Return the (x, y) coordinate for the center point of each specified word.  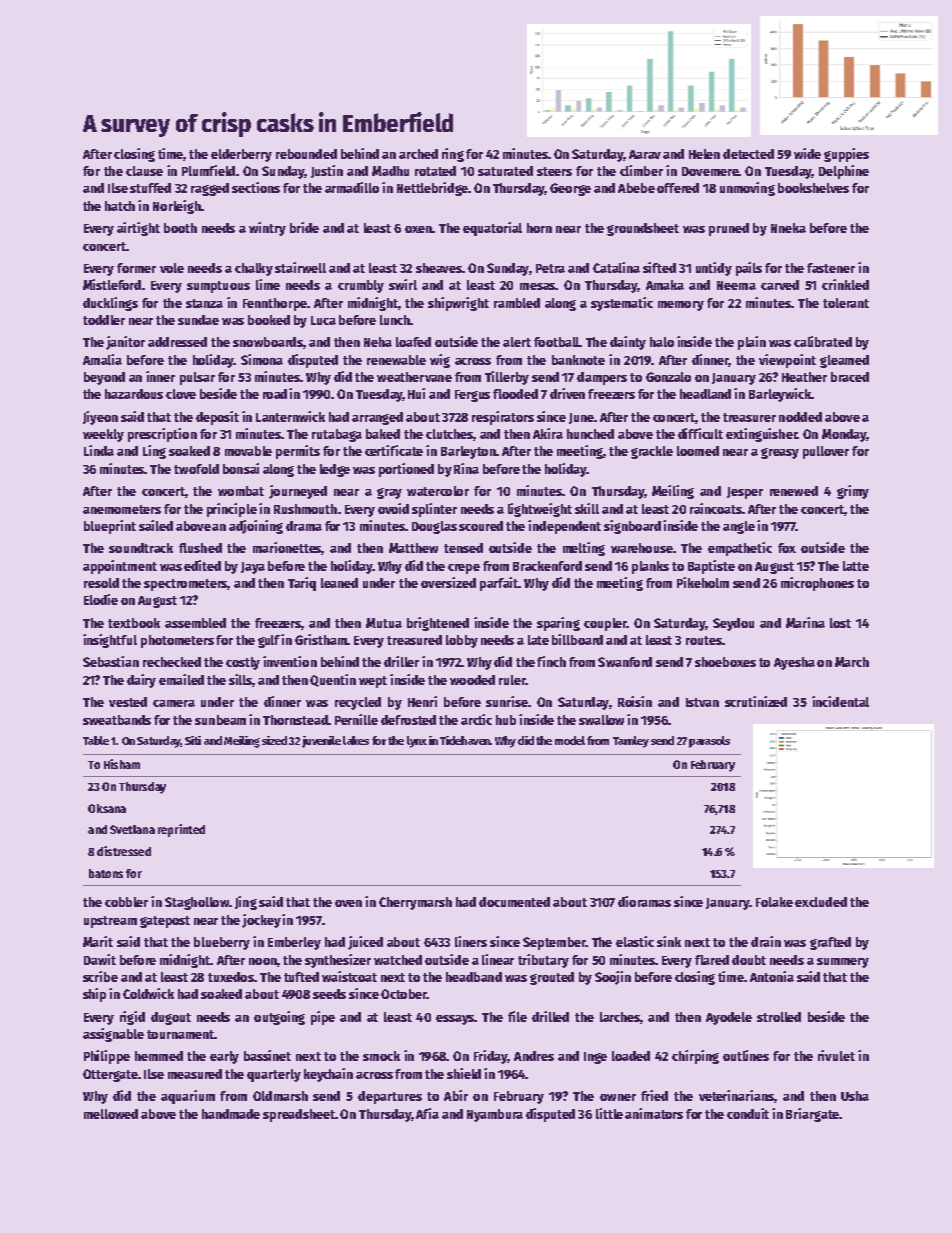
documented (514, 902)
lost (840, 623)
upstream (110, 922)
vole (172, 268)
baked (383, 434)
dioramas (644, 901)
